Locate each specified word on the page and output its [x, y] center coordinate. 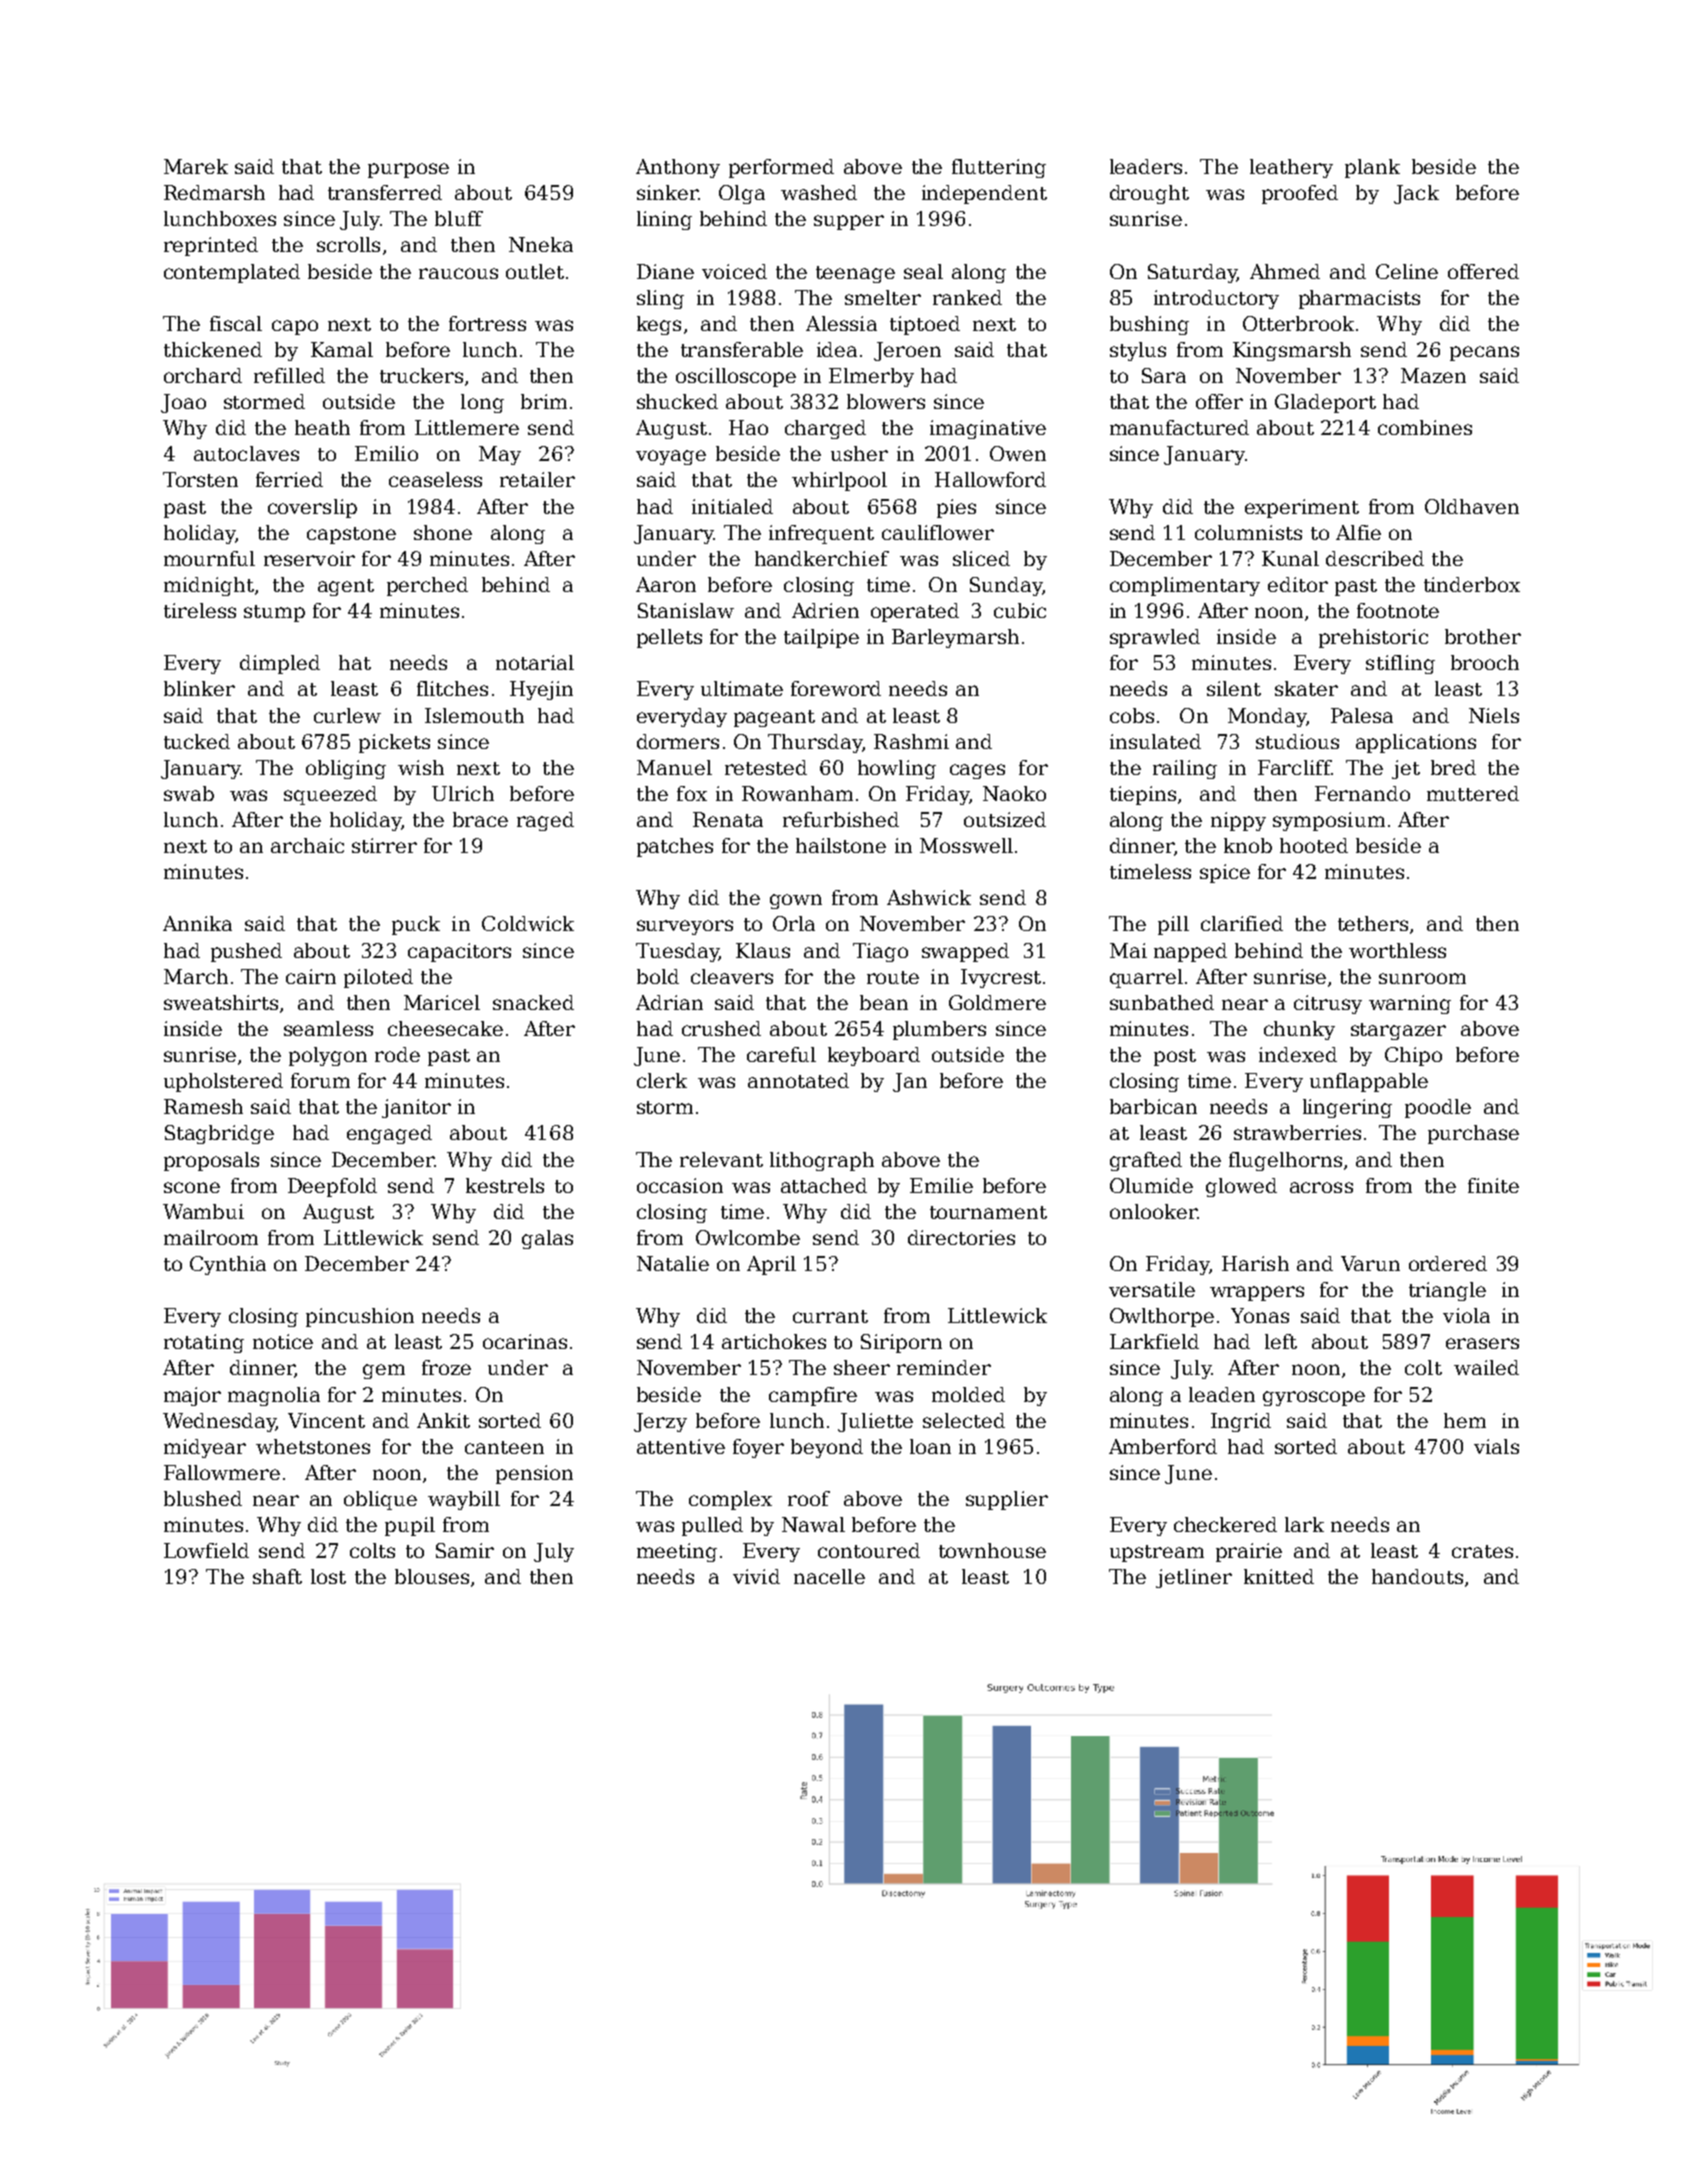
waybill [464, 1500]
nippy [1238, 821]
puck [416, 925]
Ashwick [929, 897]
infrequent [821, 534]
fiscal [236, 323]
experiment [1302, 508]
